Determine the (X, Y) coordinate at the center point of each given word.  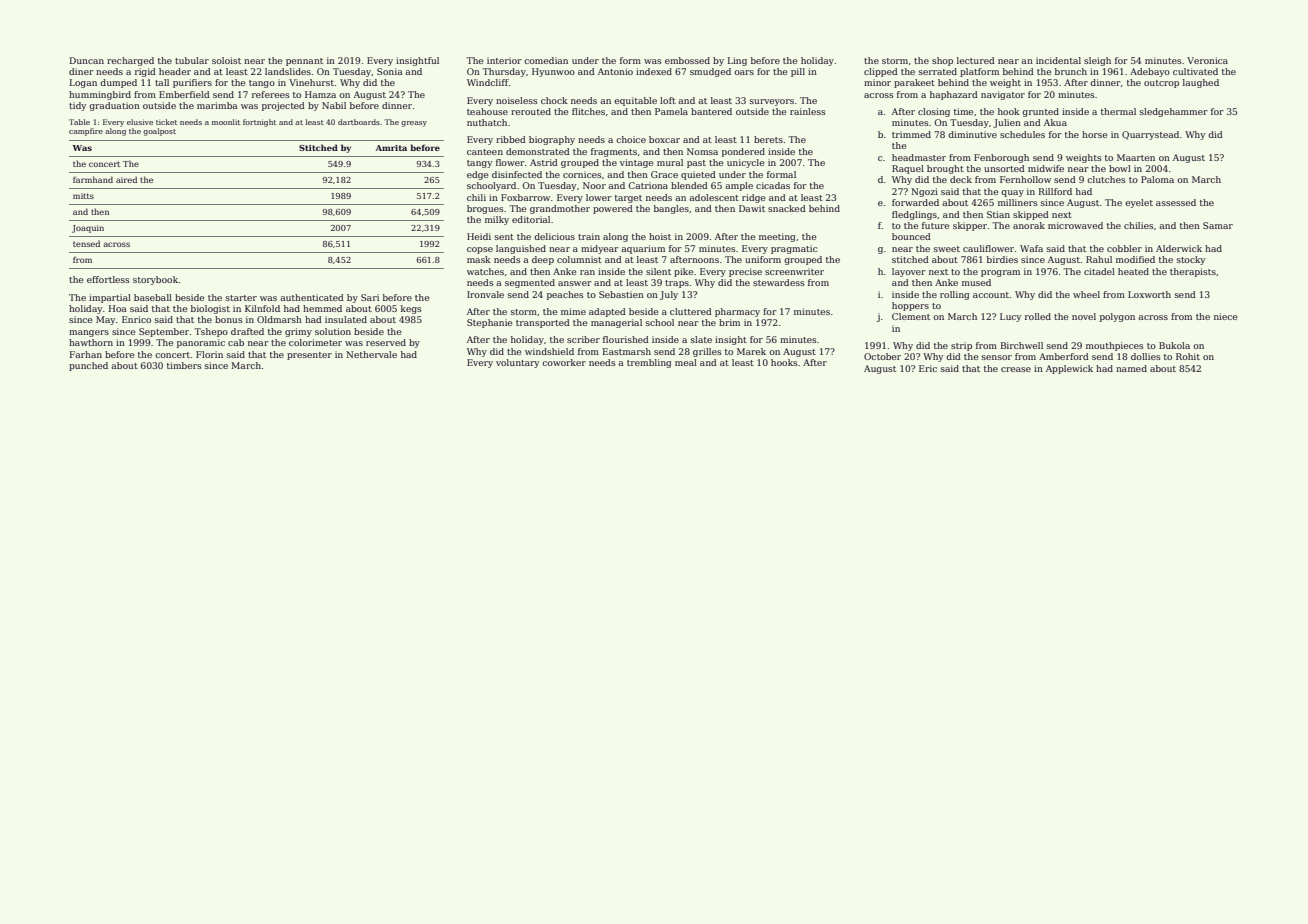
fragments (614, 152)
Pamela (671, 111)
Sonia (390, 71)
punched (88, 366)
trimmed (911, 134)
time (963, 111)
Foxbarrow (525, 197)
